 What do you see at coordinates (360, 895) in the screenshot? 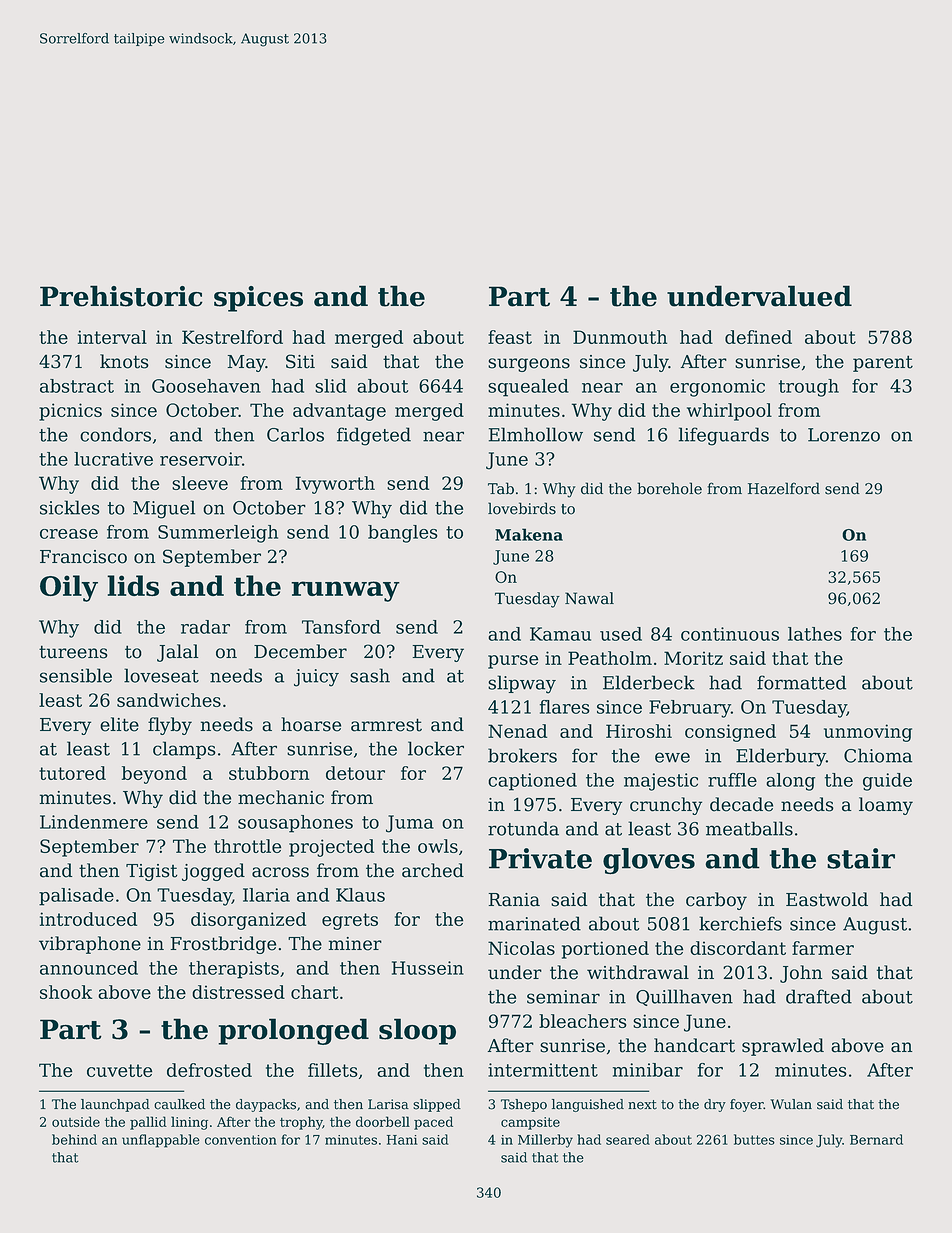
I see `Klaus` at bounding box center [360, 895].
